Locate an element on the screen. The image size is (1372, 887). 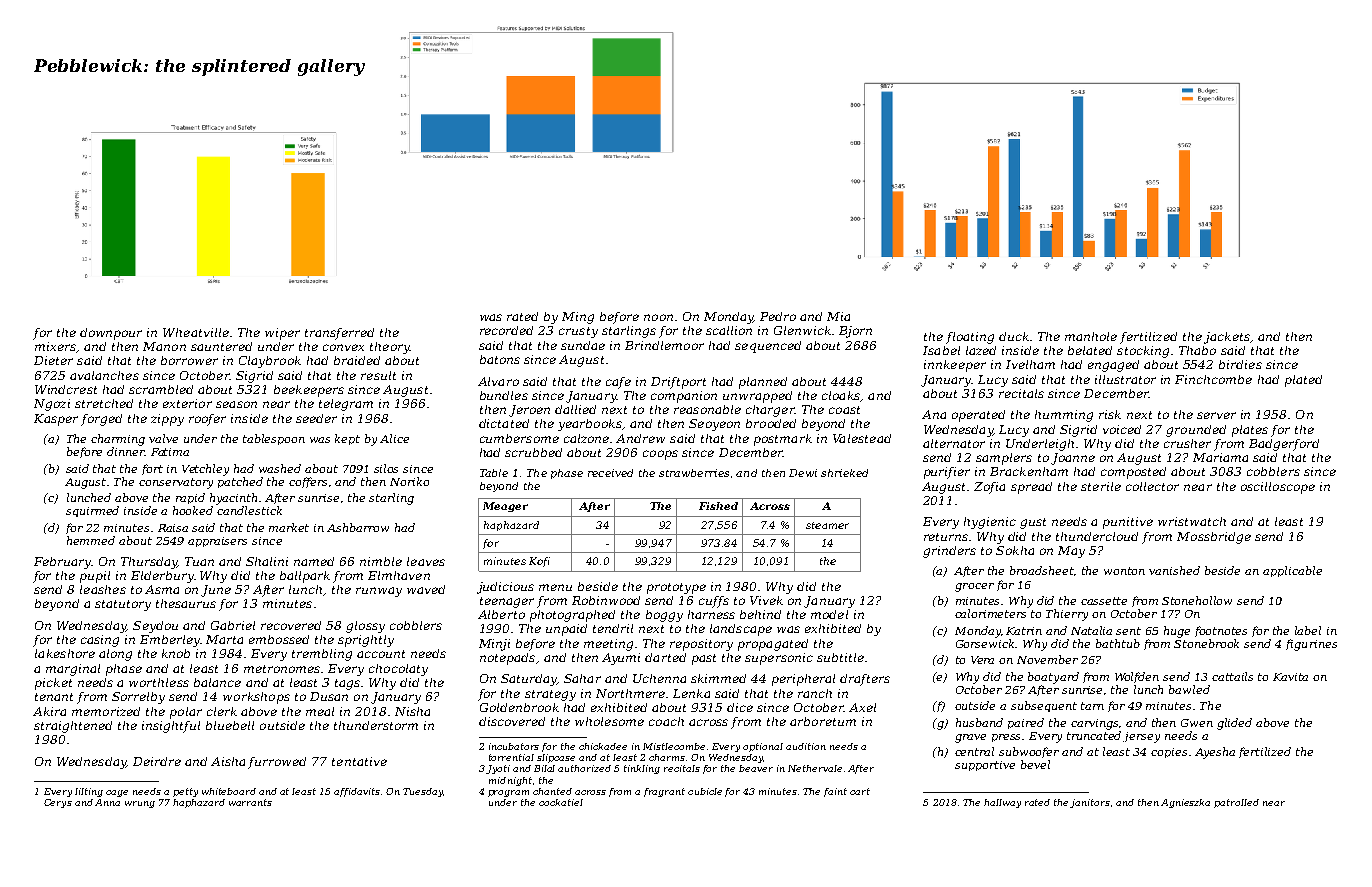
scrubbed is located at coordinates (533, 452).
